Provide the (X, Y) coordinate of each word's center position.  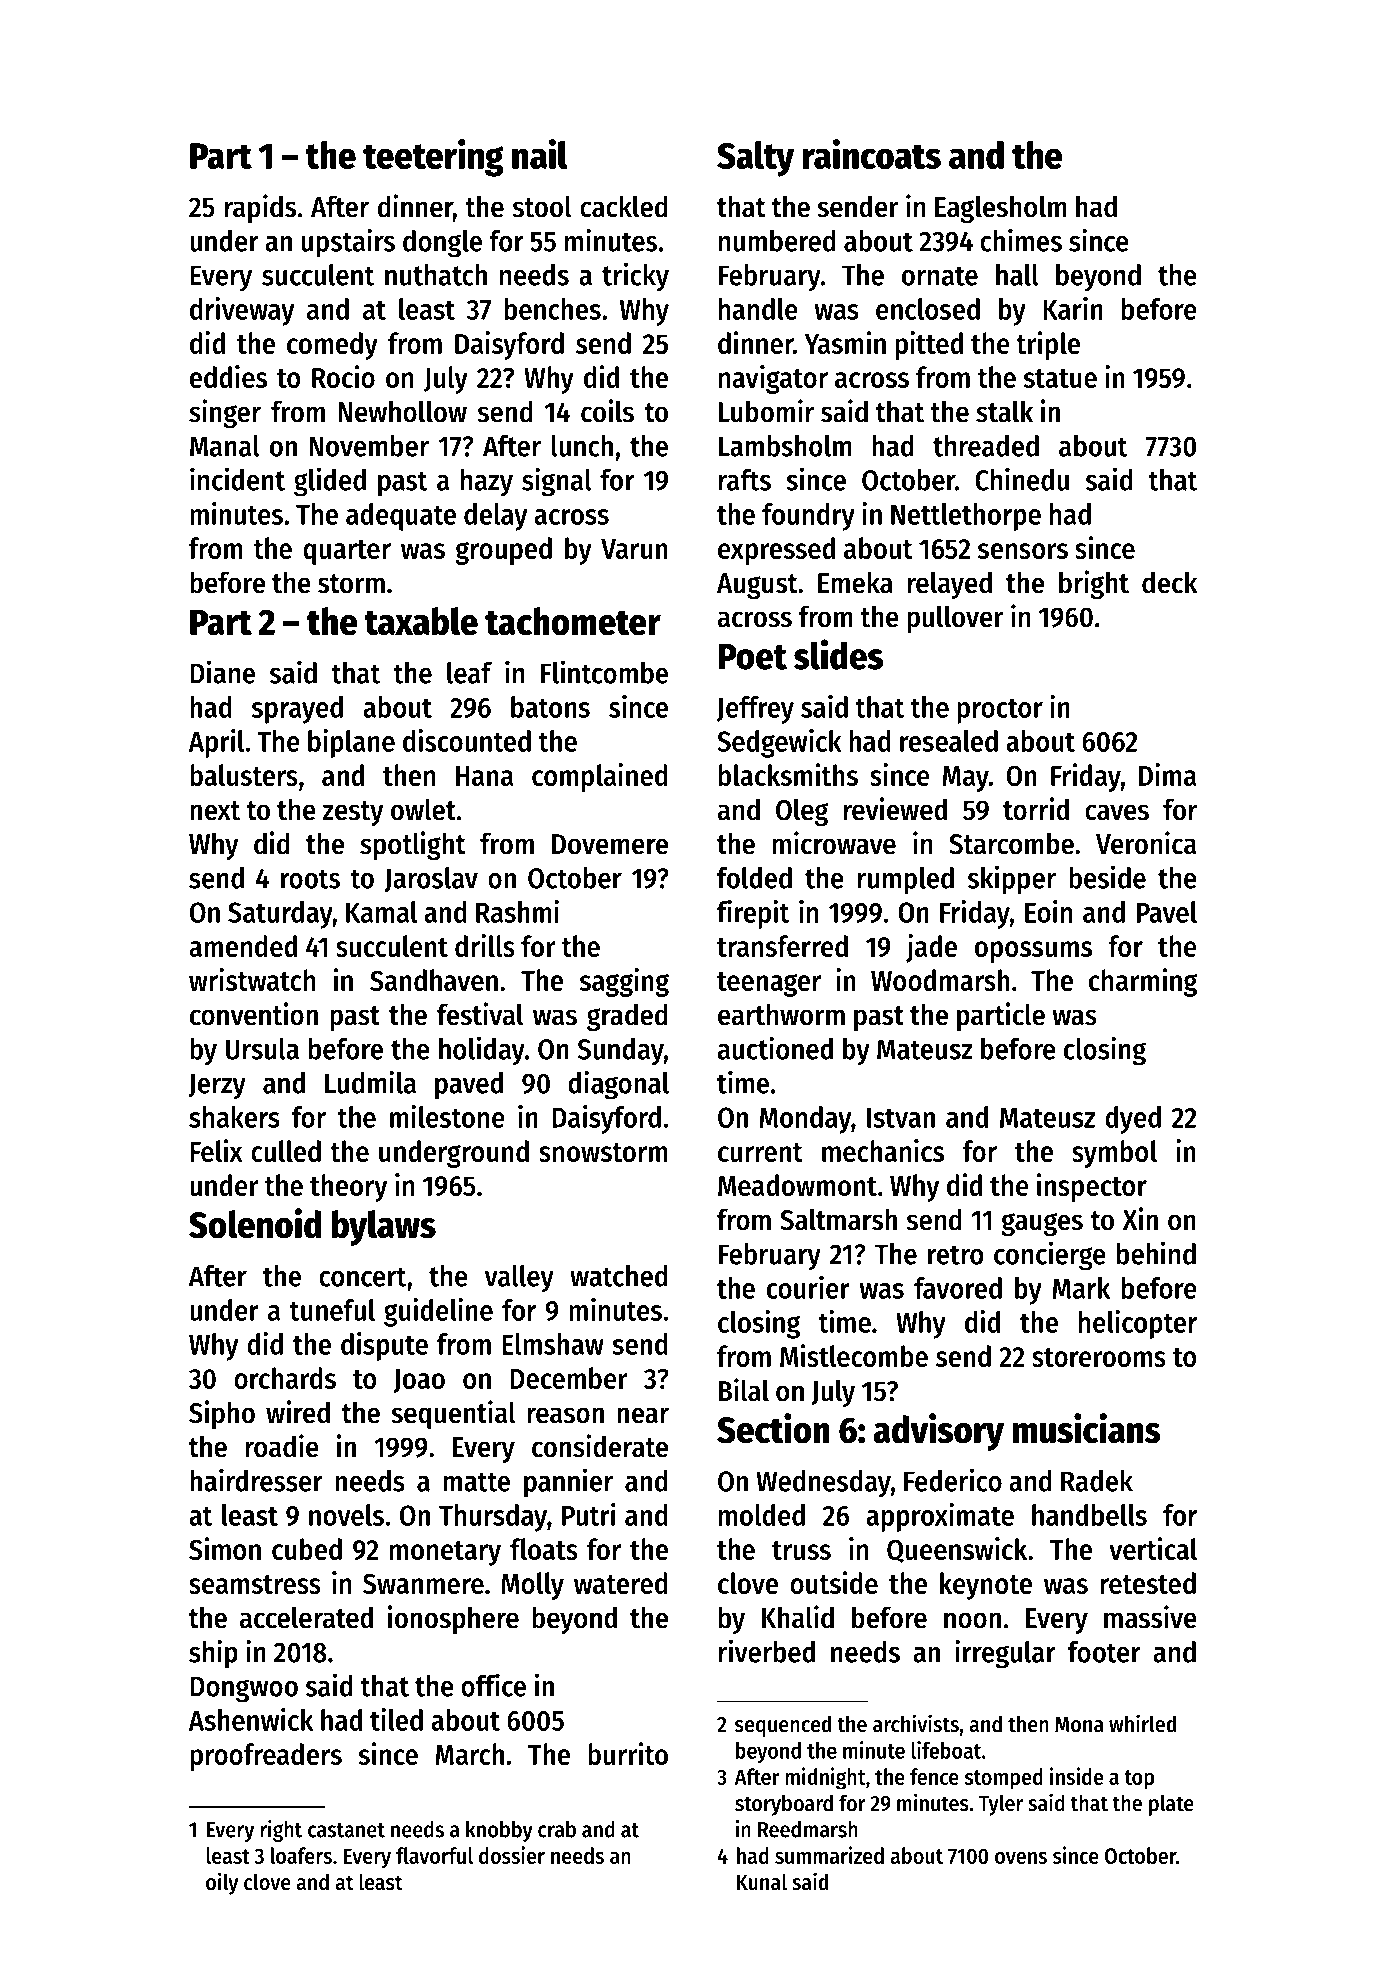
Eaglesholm (1001, 209)
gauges (1042, 1224)
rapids (260, 208)
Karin (1073, 308)
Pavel (1167, 912)
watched (619, 1276)
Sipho (222, 1414)
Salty (755, 159)
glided (330, 482)
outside (834, 1582)
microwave (834, 843)
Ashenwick (251, 1719)
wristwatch (252, 979)
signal (557, 482)
